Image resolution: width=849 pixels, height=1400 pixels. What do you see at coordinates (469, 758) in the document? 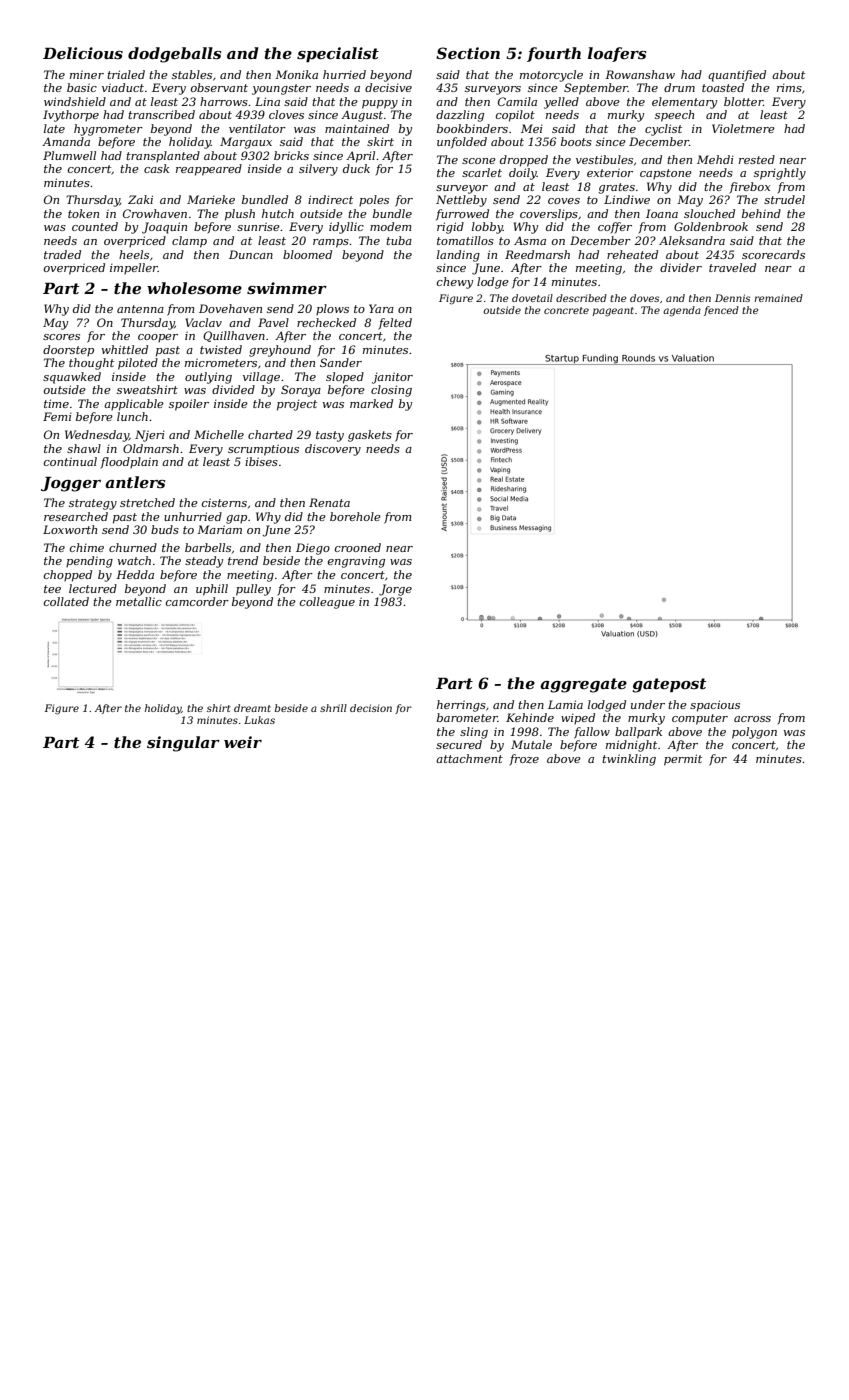
I see `attachment` at bounding box center [469, 758].
